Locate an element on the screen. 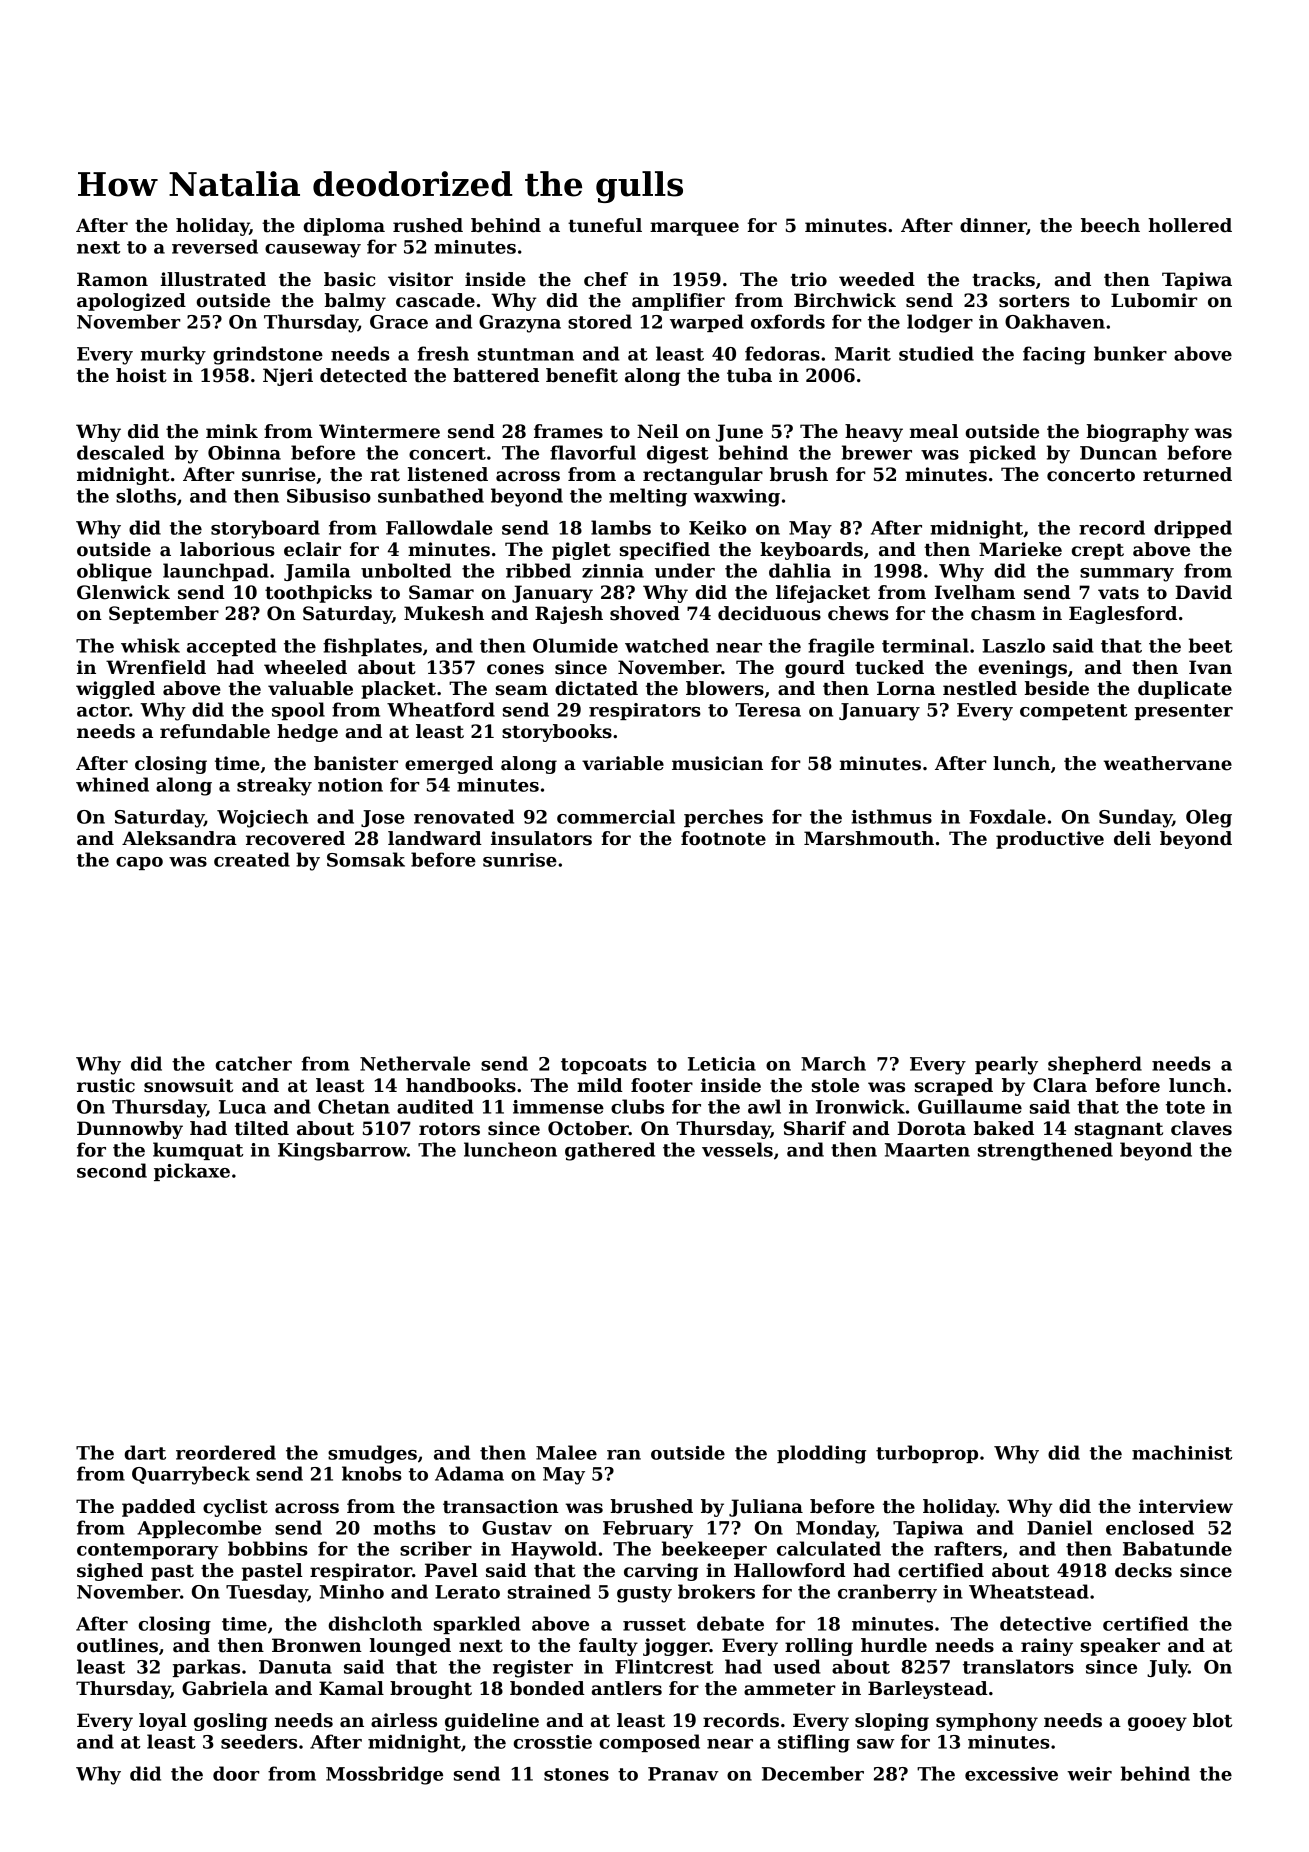  smudges is located at coordinates (372, 1454).
